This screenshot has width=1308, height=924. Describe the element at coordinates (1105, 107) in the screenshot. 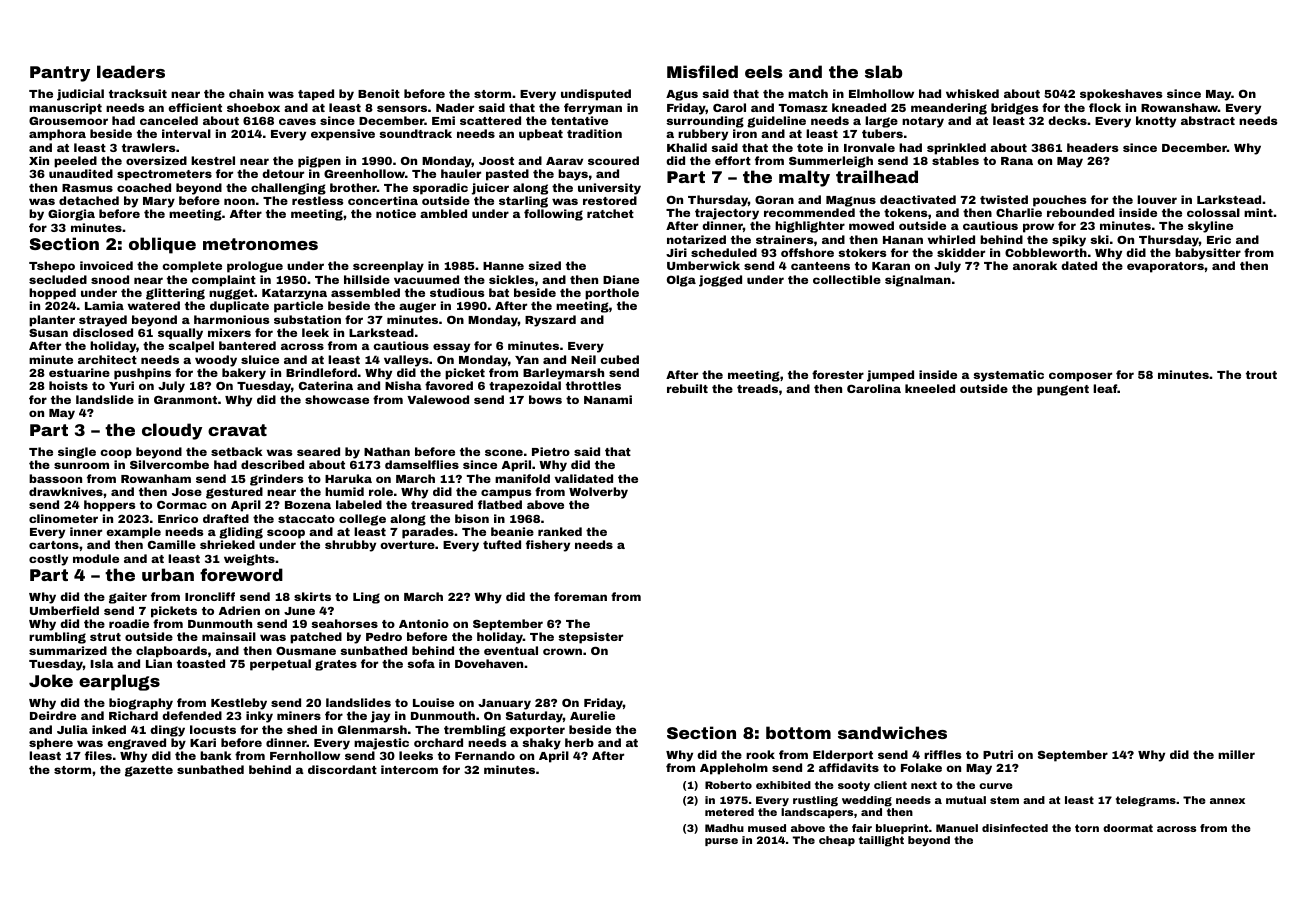

I see `flock` at that location.
